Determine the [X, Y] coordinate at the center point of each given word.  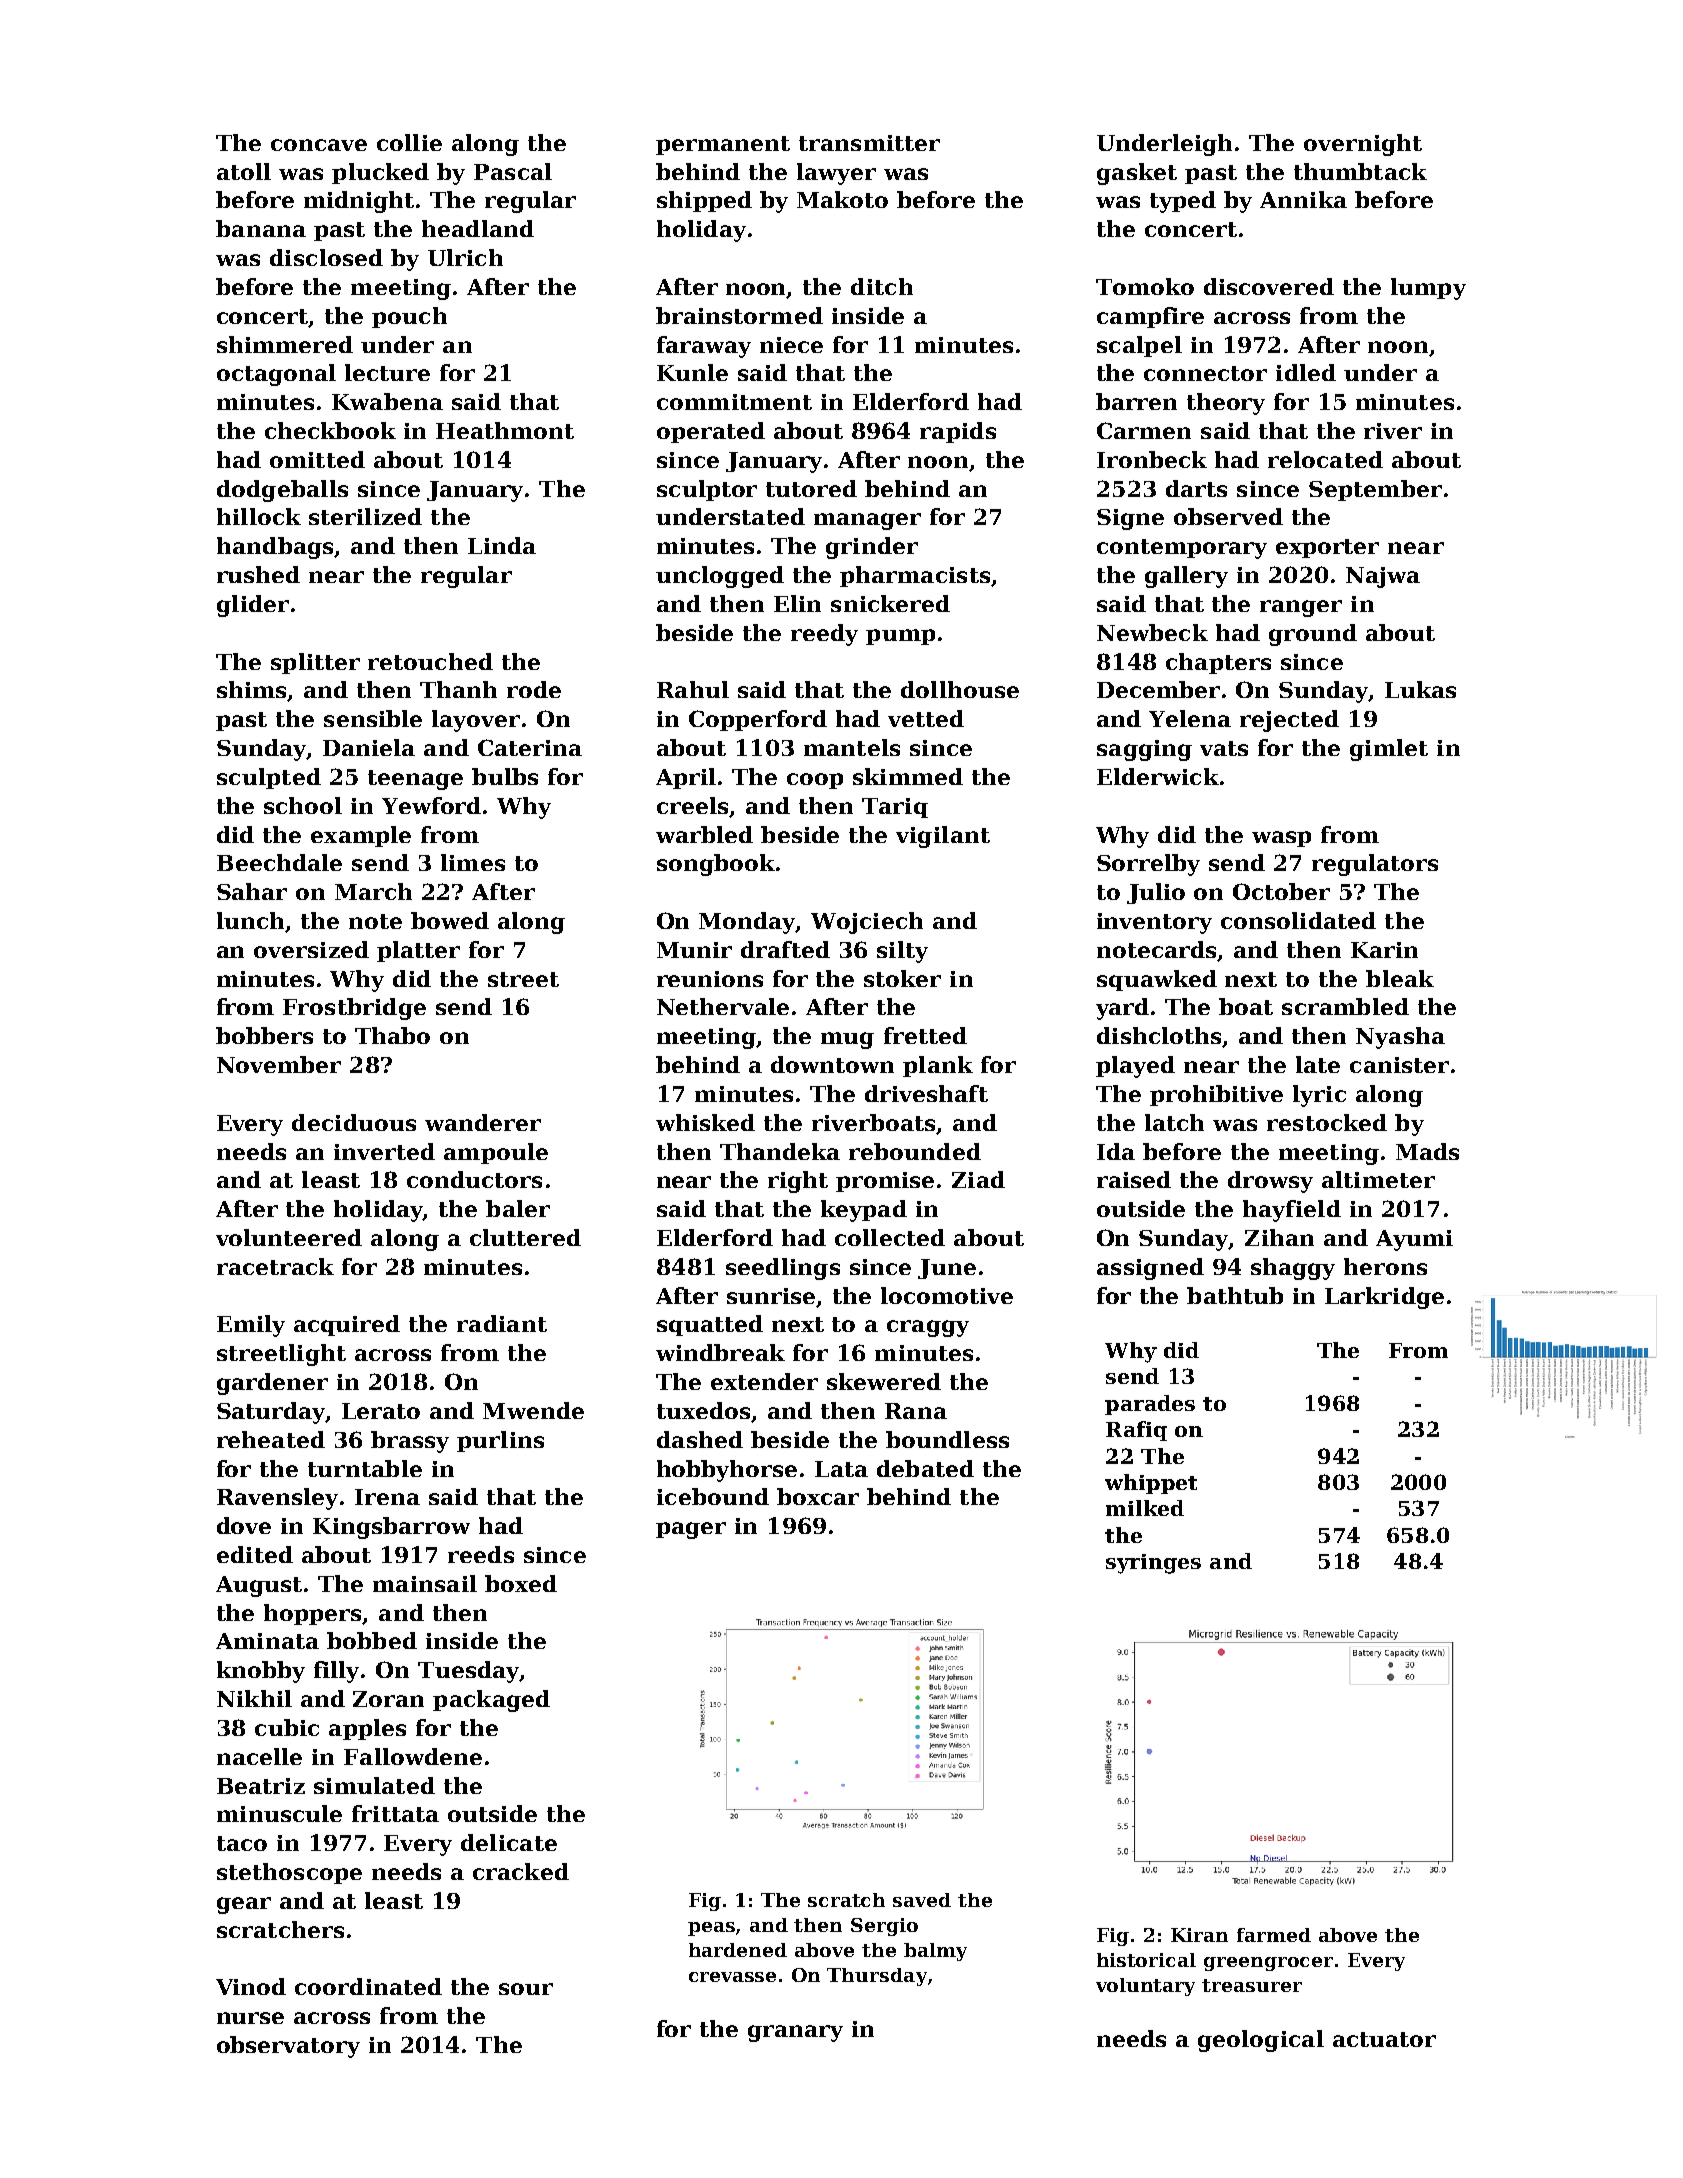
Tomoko [1145, 286]
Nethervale [723, 1006]
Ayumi [1414, 1240]
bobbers [264, 1035]
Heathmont [505, 430]
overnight [1363, 145]
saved [922, 1900]
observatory [288, 2047]
